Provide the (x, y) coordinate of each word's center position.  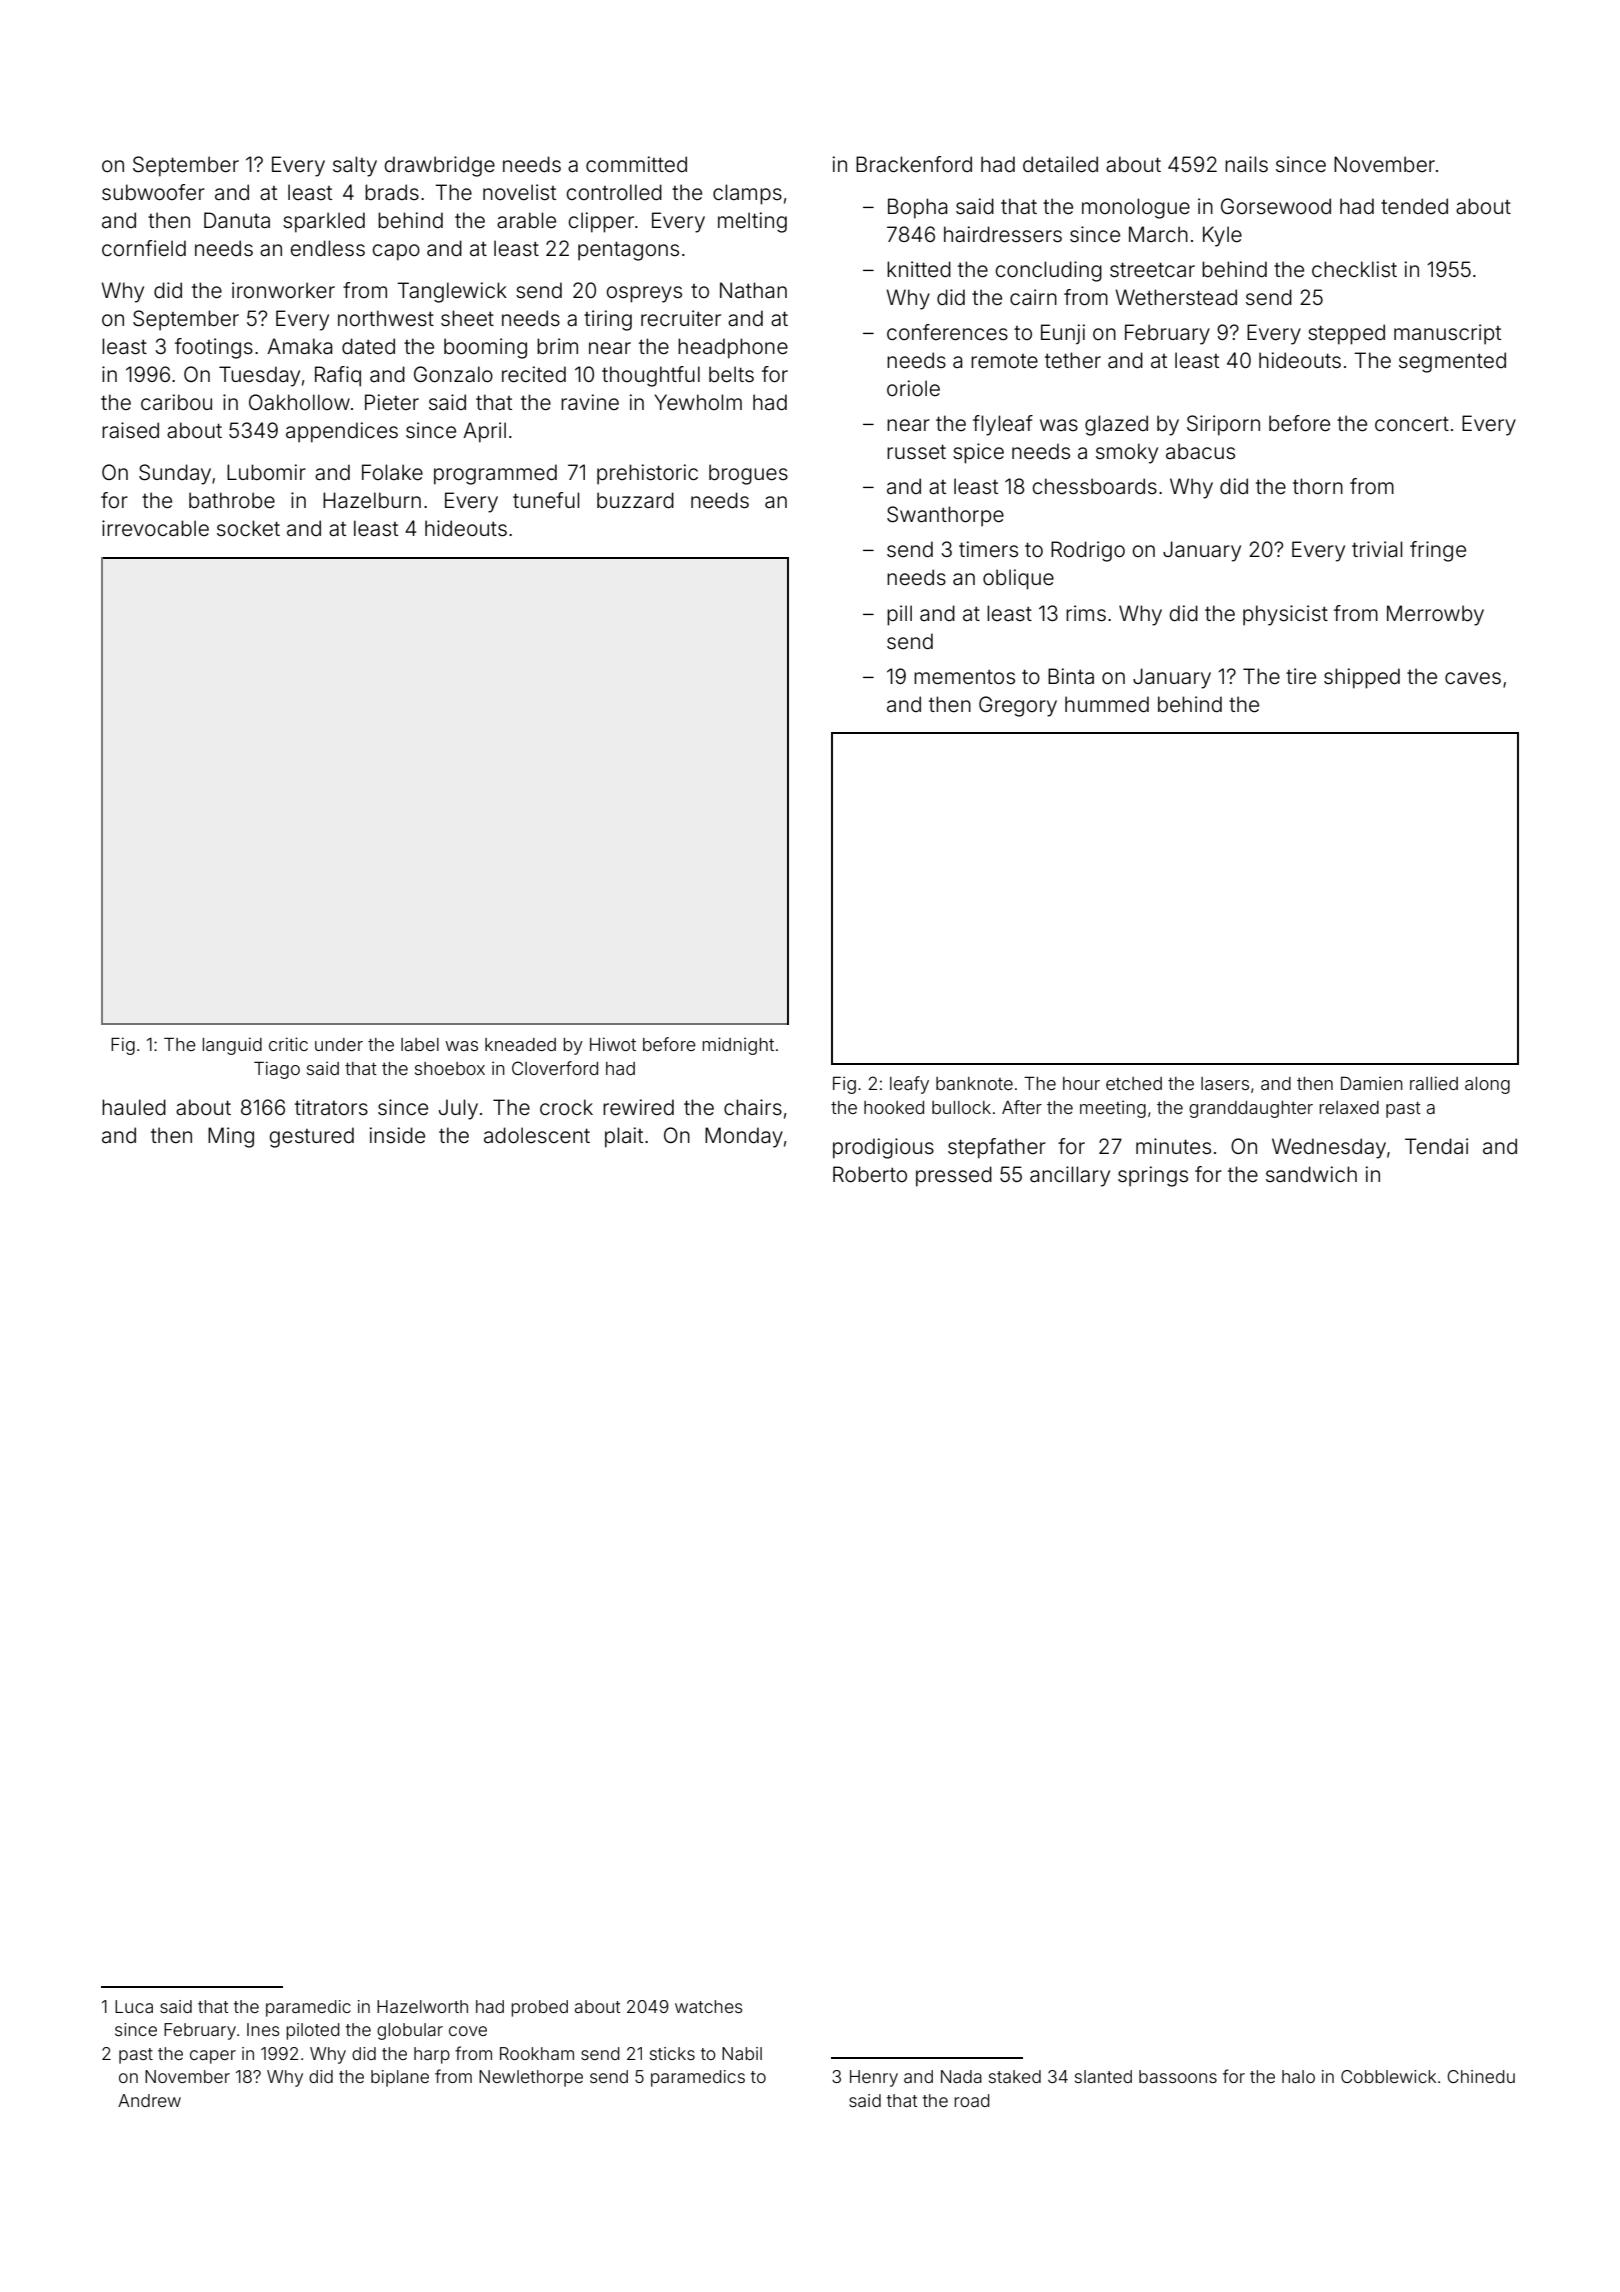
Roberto (870, 1174)
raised (130, 430)
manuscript (1447, 334)
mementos (964, 677)
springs (1153, 1176)
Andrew (149, 2100)
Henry (874, 2078)
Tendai (1436, 1146)
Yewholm (698, 402)
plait (624, 1137)
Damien (1372, 1083)
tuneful (546, 500)
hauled (134, 1107)
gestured (311, 1137)
